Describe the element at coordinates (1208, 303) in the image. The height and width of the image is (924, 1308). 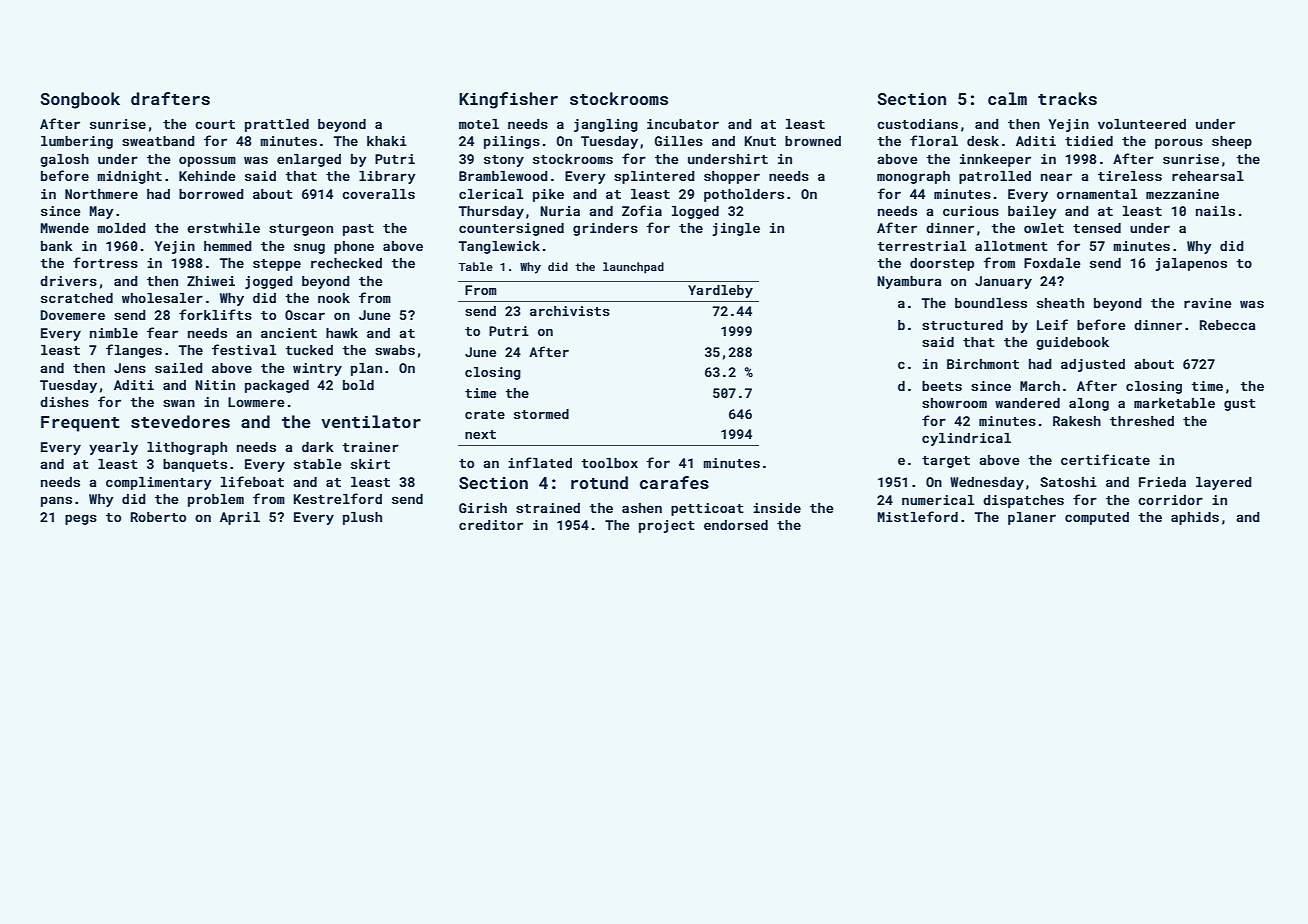
I see `ravine` at that location.
